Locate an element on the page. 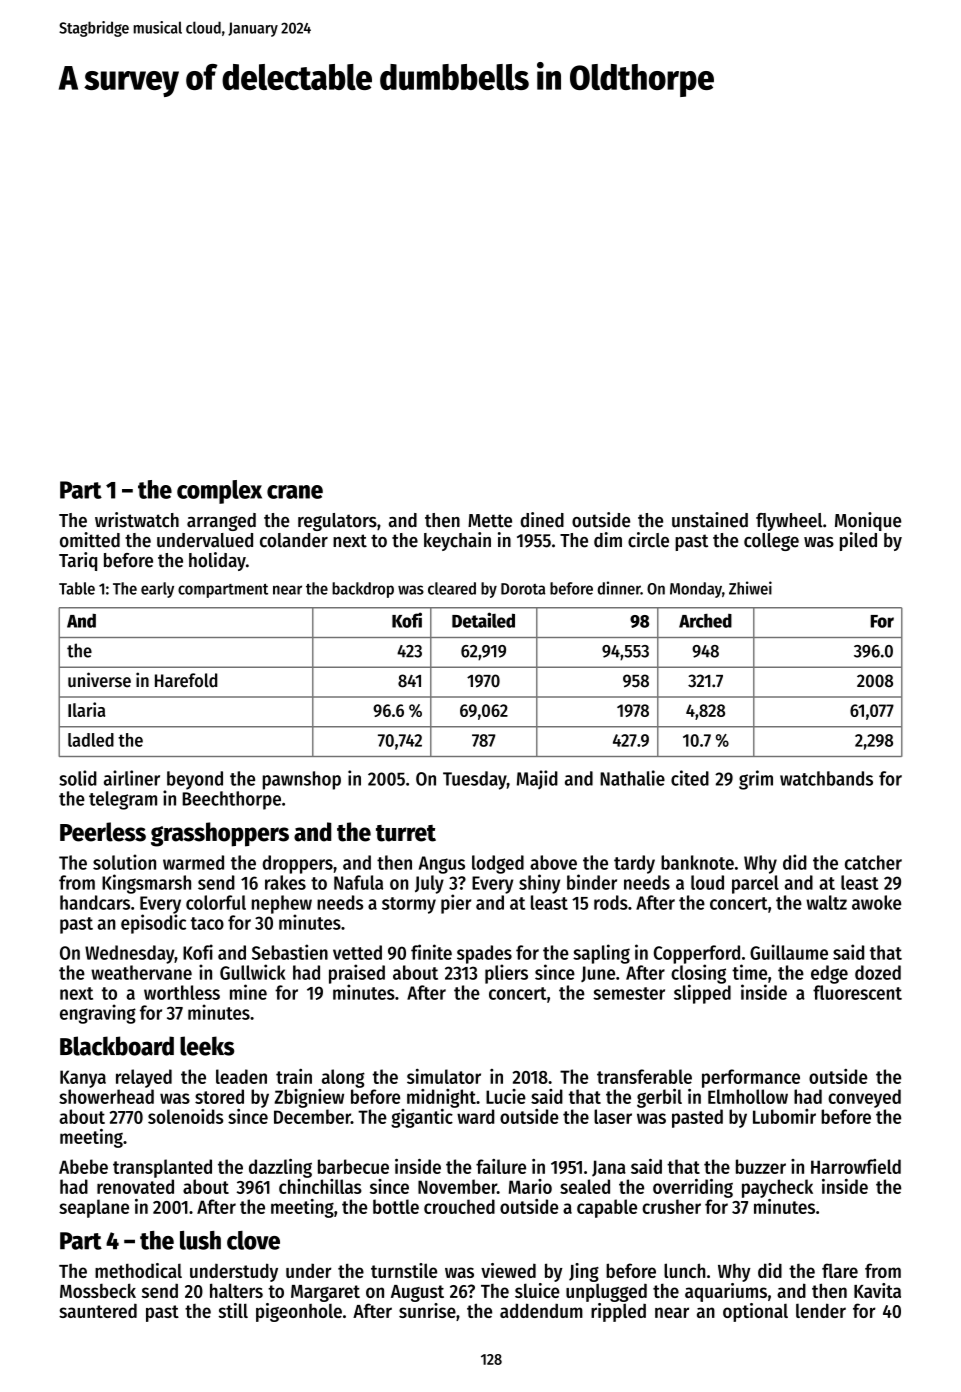  turret is located at coordinates (406, 833).
